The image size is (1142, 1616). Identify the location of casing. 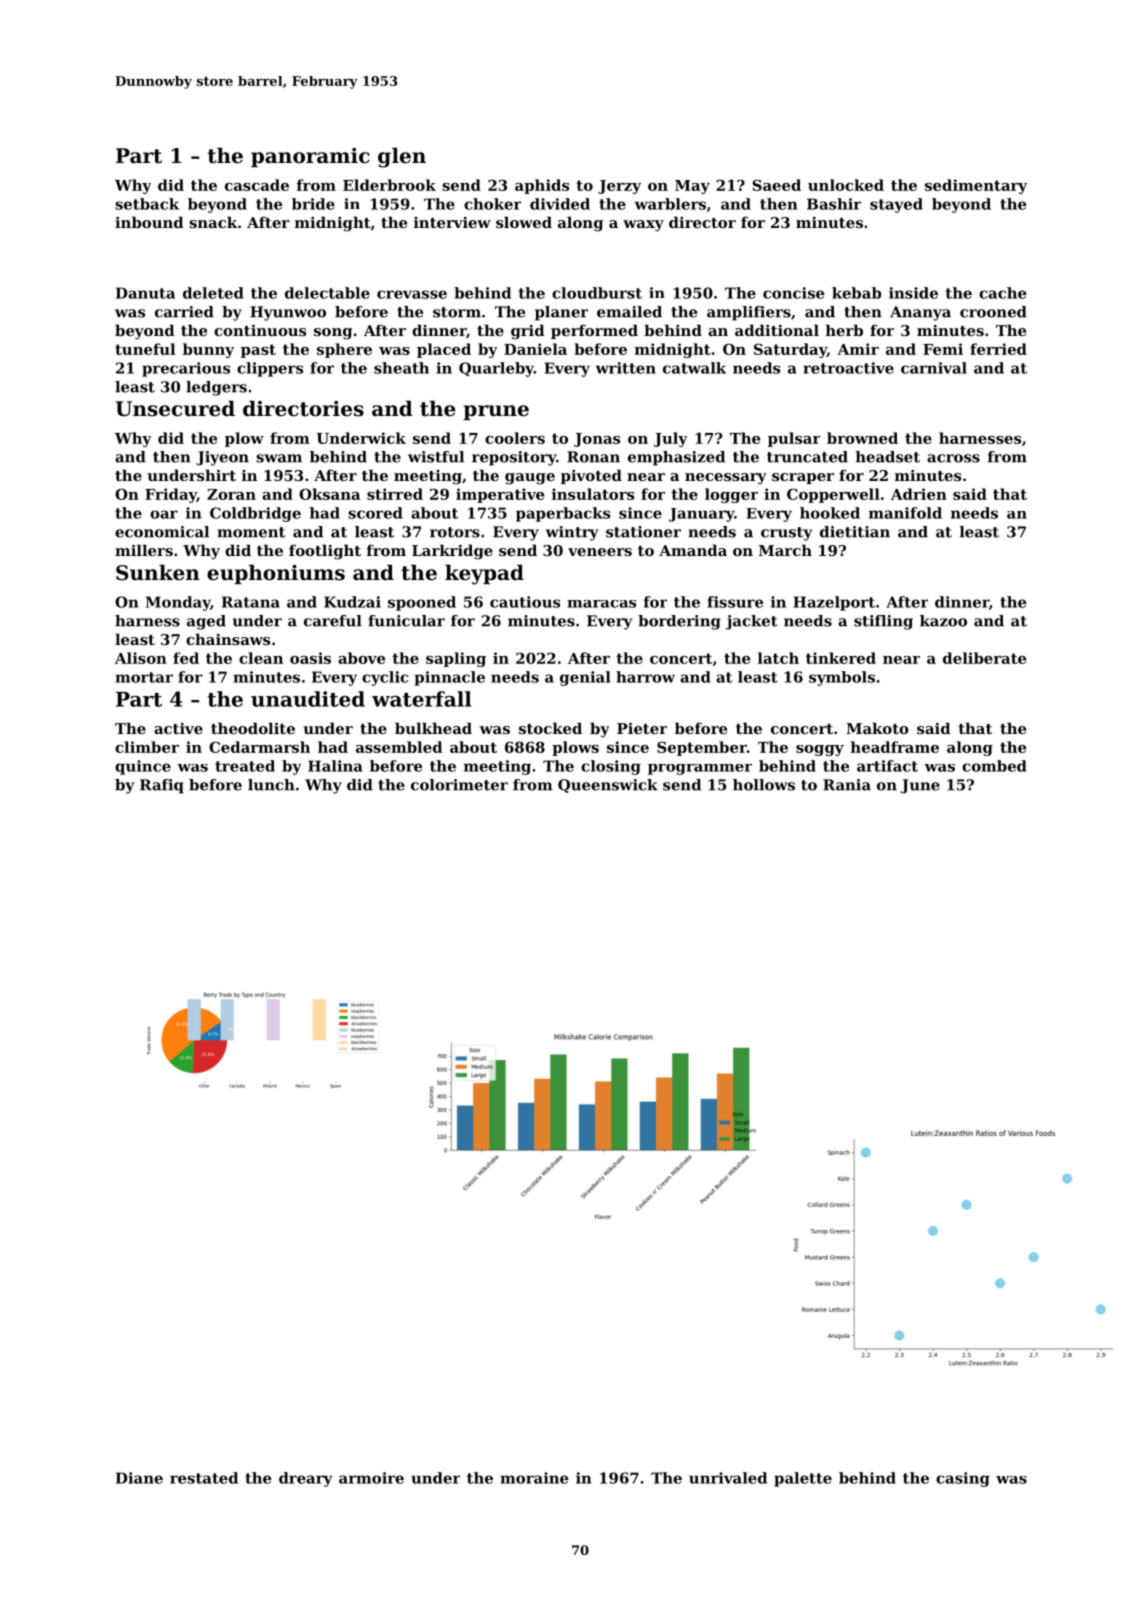
(963, 1479).
